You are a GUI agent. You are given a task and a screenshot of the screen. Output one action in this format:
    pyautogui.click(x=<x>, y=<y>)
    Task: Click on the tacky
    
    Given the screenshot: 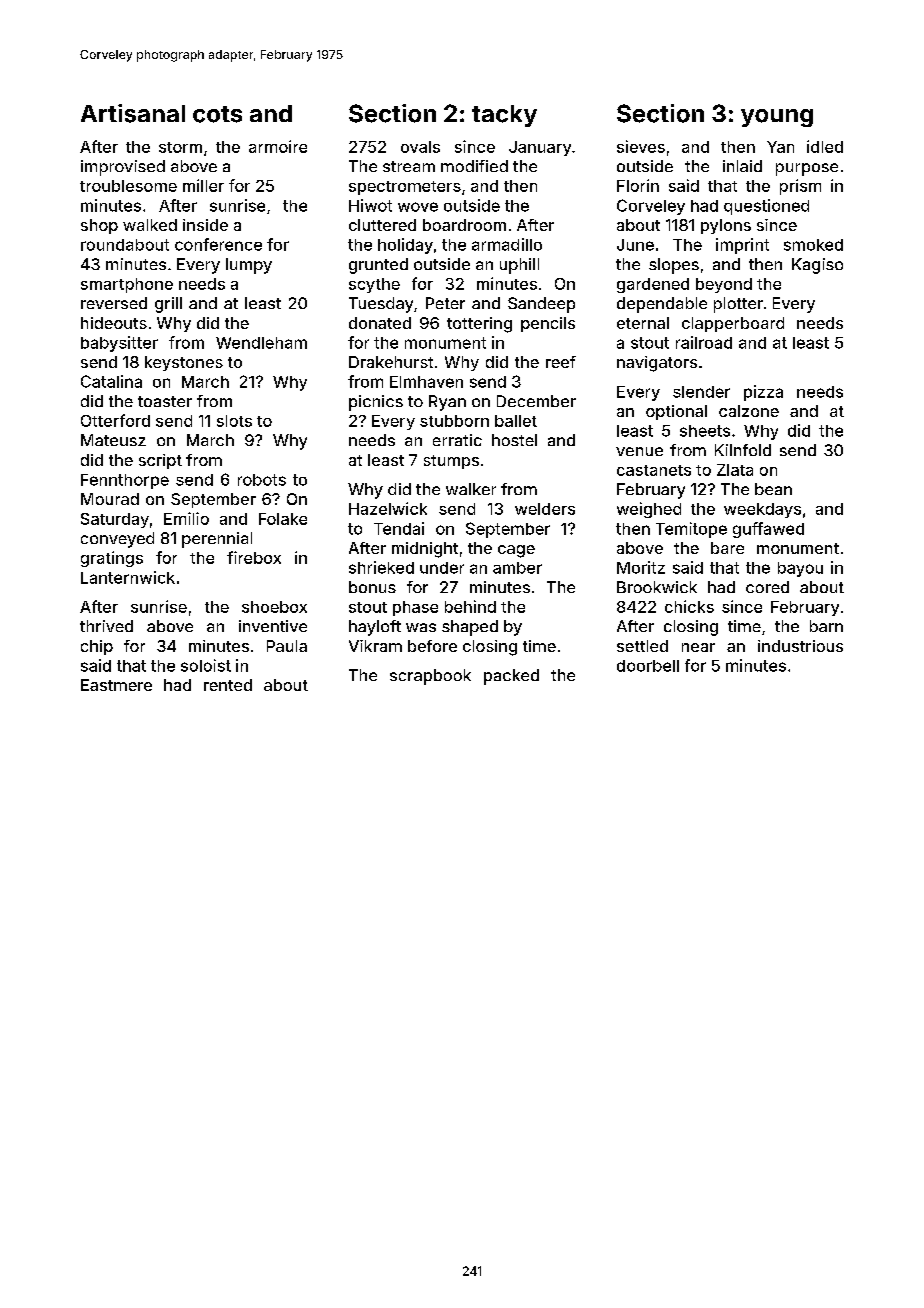 What is the action you would take?
    pyautogui.click(x=504, y=116)
